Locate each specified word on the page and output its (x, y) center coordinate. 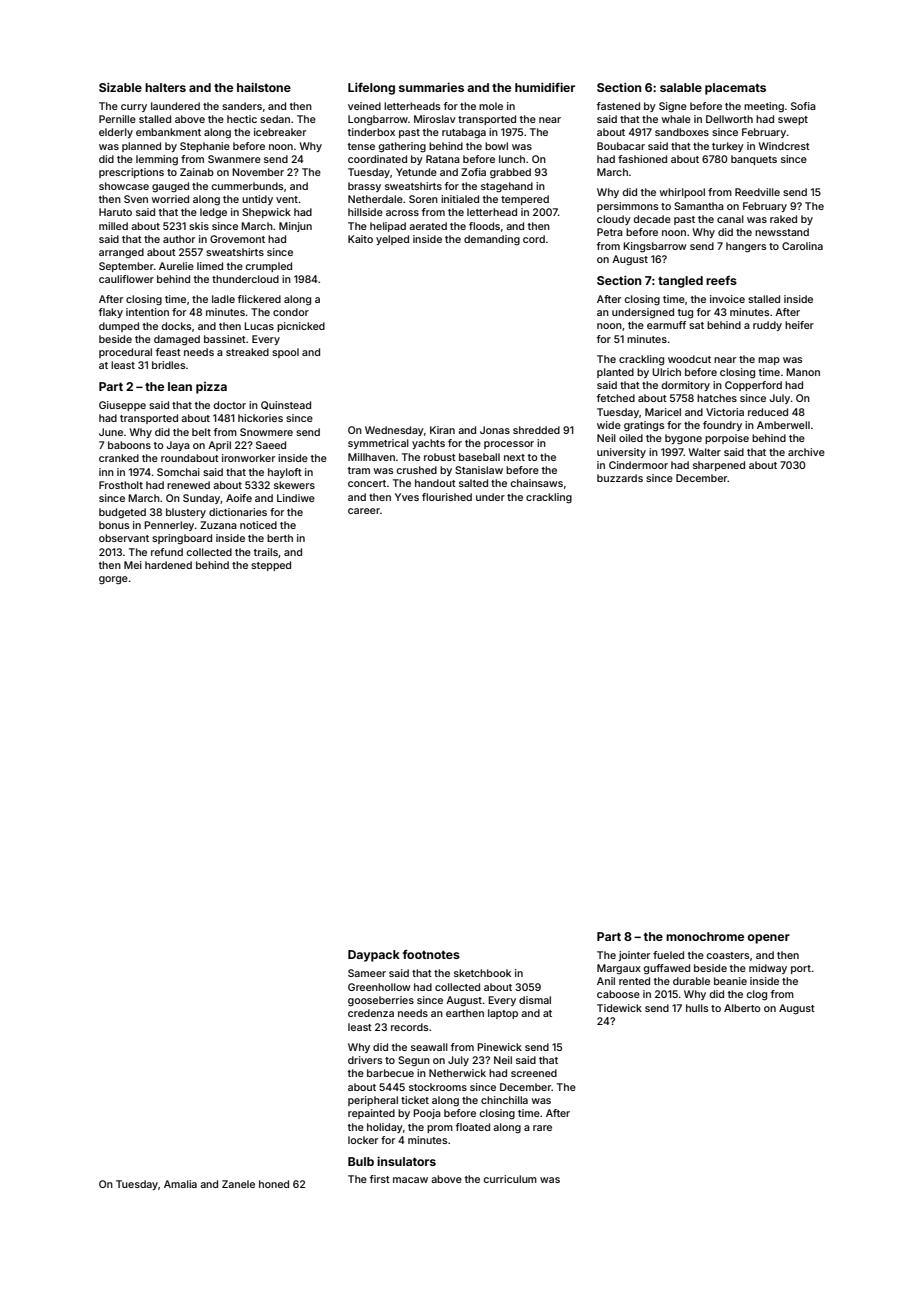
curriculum (510, 1179)
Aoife (239, 498)
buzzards (620, 478)
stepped (271, 566)
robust (440, 457)
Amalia (180, 1184)
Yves (407, 497)
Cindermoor (638, 465)
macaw (410, 1180)
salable (681, 87)
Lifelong (371, 88)
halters (165, 87)
